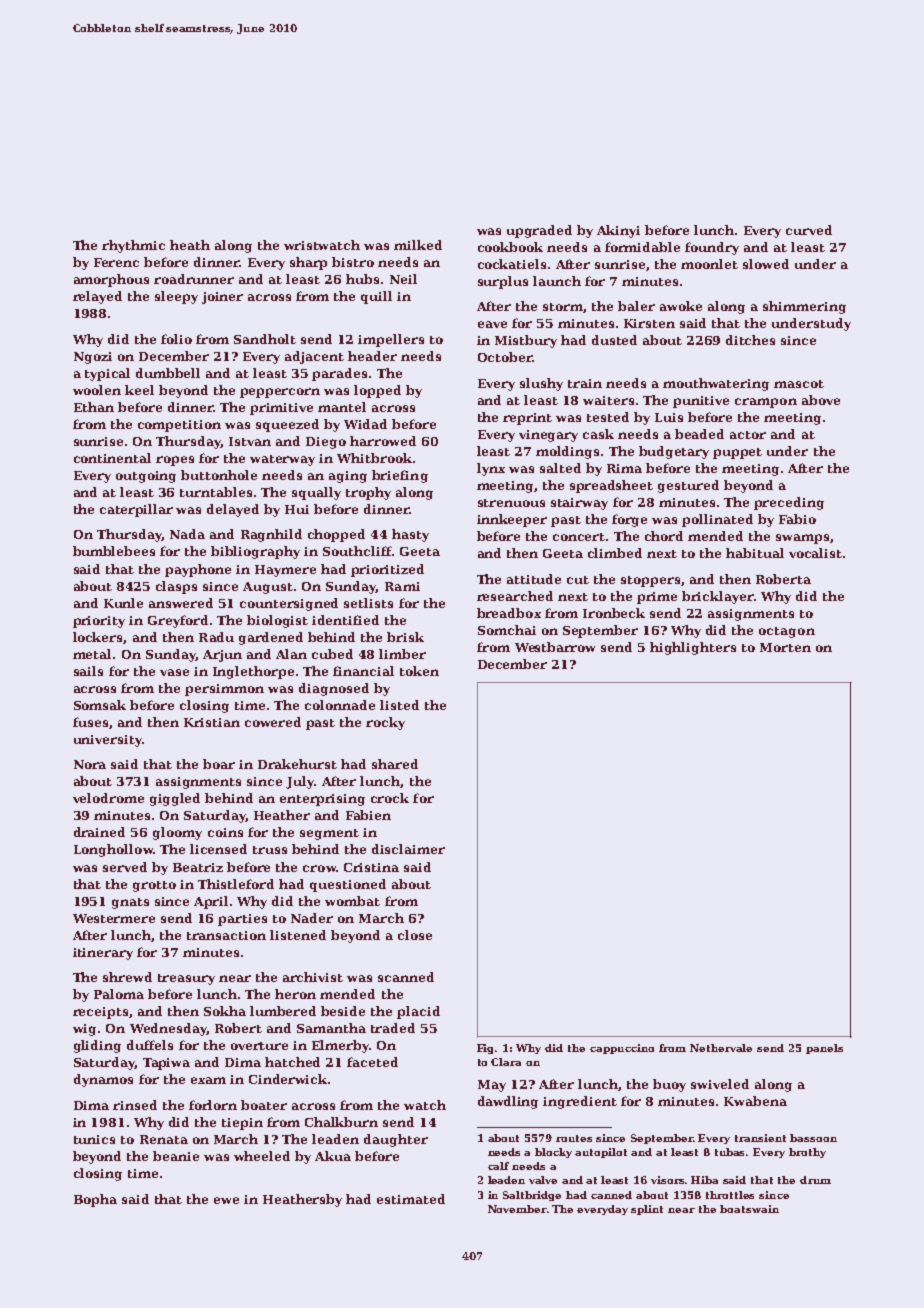 The width and height of the screenshot is (924, 1308). What do you see at coordinates (390, 798) in the screenshot?
I see `crock` at bounding box center [390, 798].
